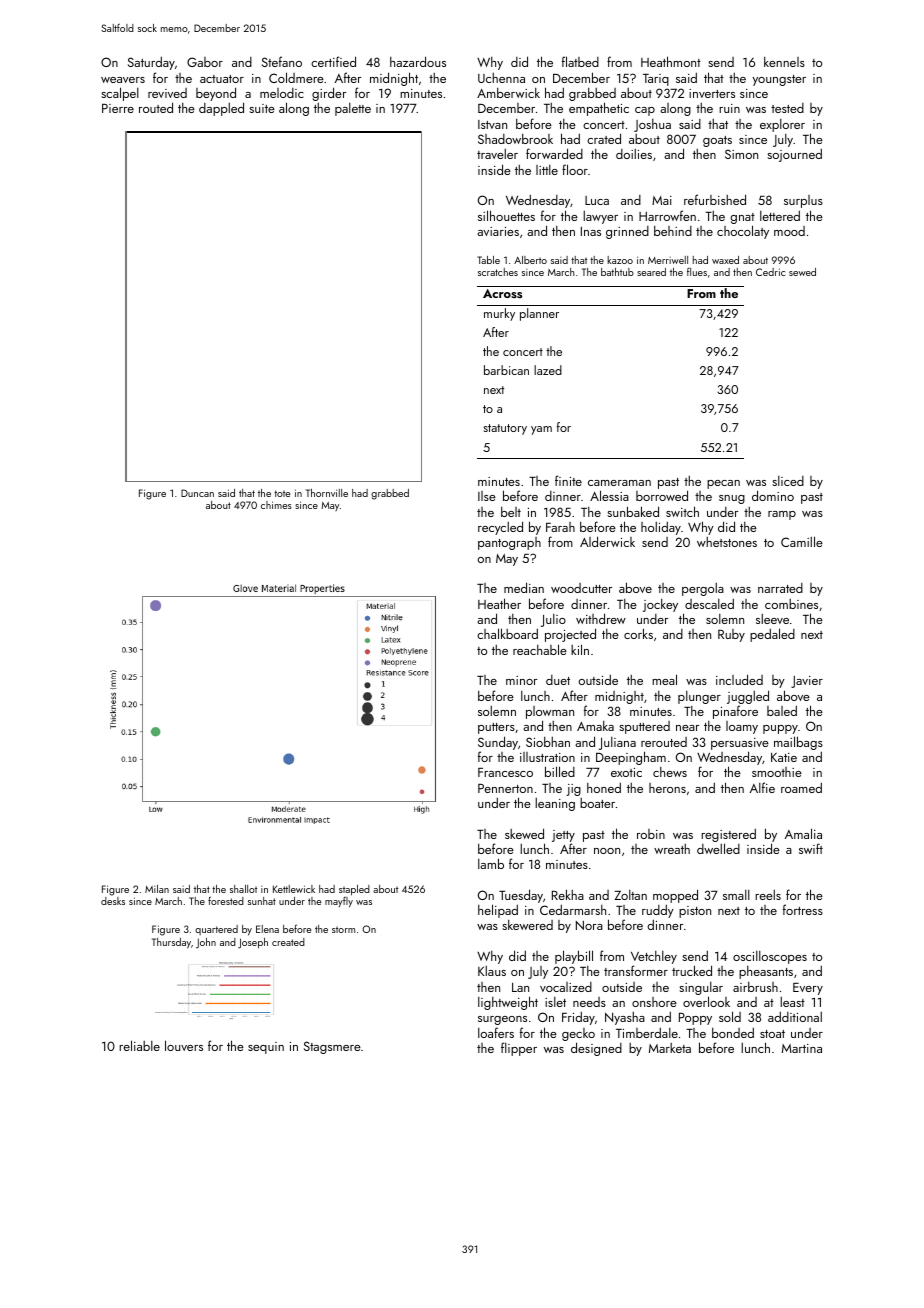  Describe the element at coordinates (118, 108) in the page. I see `Pierre` at that location.
